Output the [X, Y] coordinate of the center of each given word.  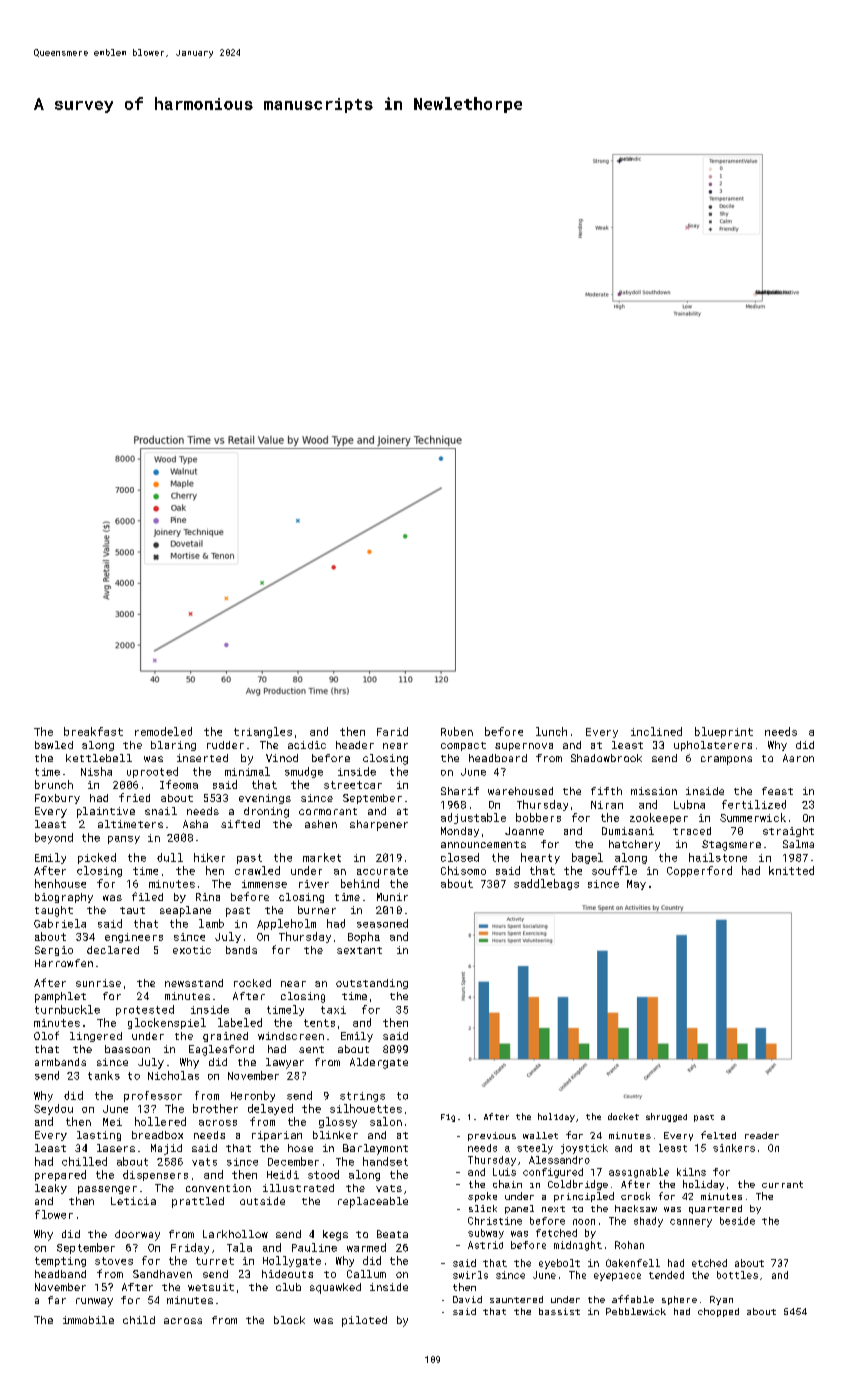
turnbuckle [67, 1009]
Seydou [53, 1109]
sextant [359, 950]
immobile [88, 1320]
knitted [791, 870]
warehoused [520, 791]
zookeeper [659, 818]
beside [737, 1221]
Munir [392, 897]
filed [147, 896]
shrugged [666, 1117]
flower [54, 1214]
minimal [247, 771]
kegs [335, 1235]
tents [319, 1023]
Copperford [699, 871]
